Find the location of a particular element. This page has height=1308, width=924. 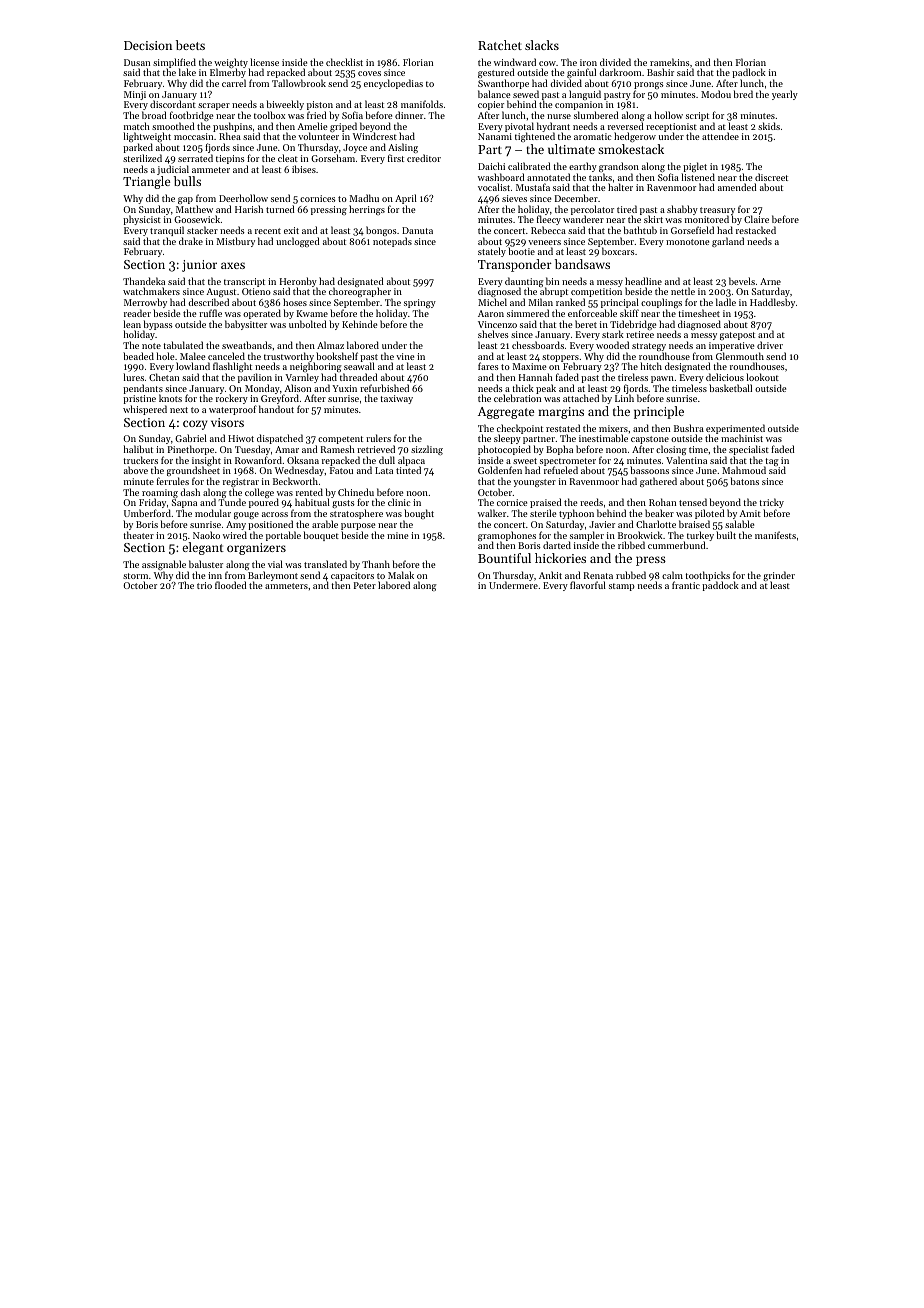

flavorful is located at coordinates (588, 585).
